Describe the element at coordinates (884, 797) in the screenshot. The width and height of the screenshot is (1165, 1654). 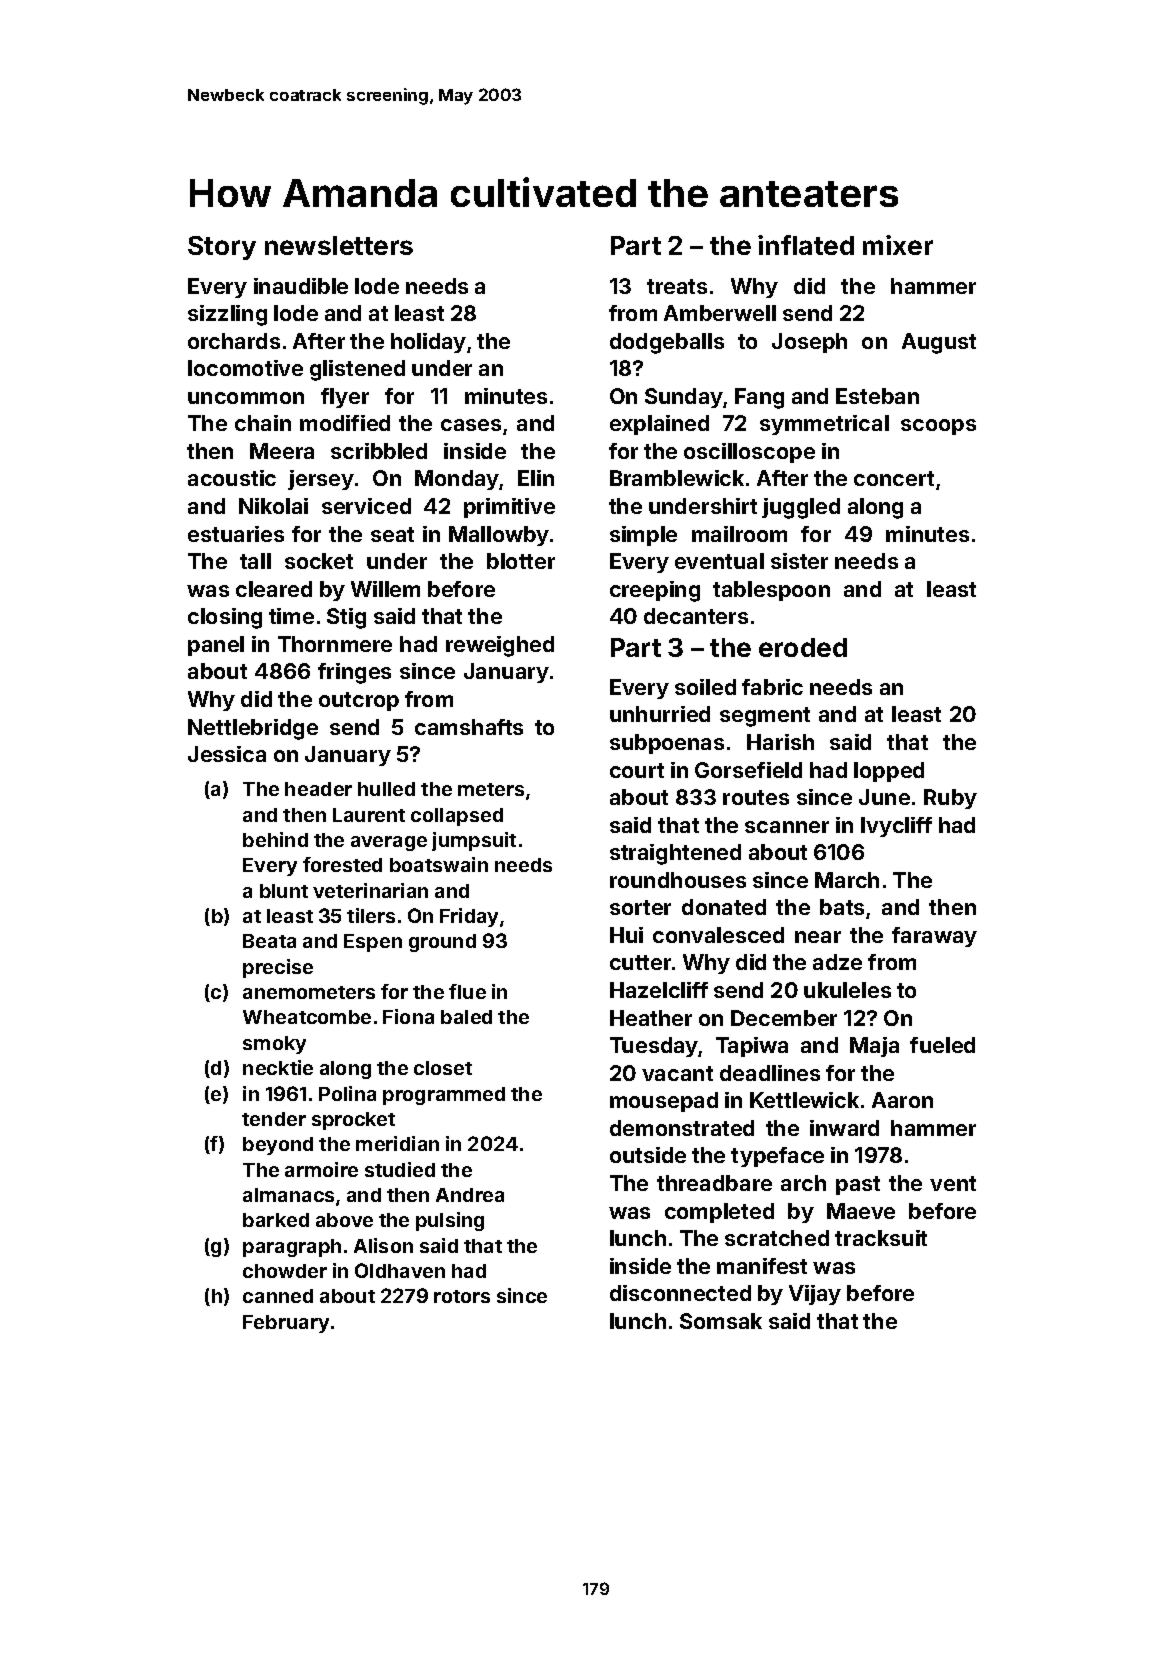
I see `June` at that location.
